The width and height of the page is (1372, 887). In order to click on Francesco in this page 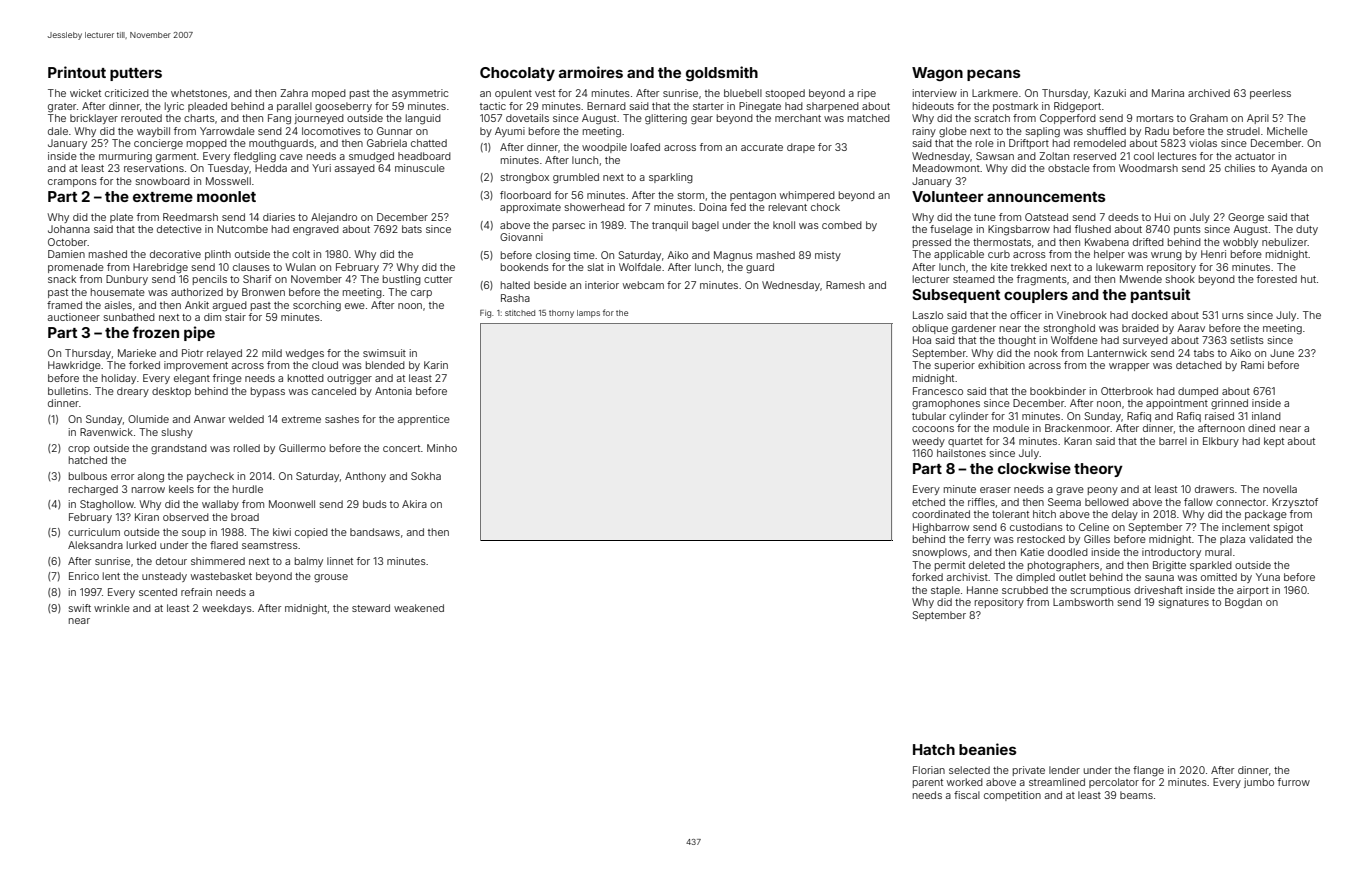, I will do `click(938, 391)`.
